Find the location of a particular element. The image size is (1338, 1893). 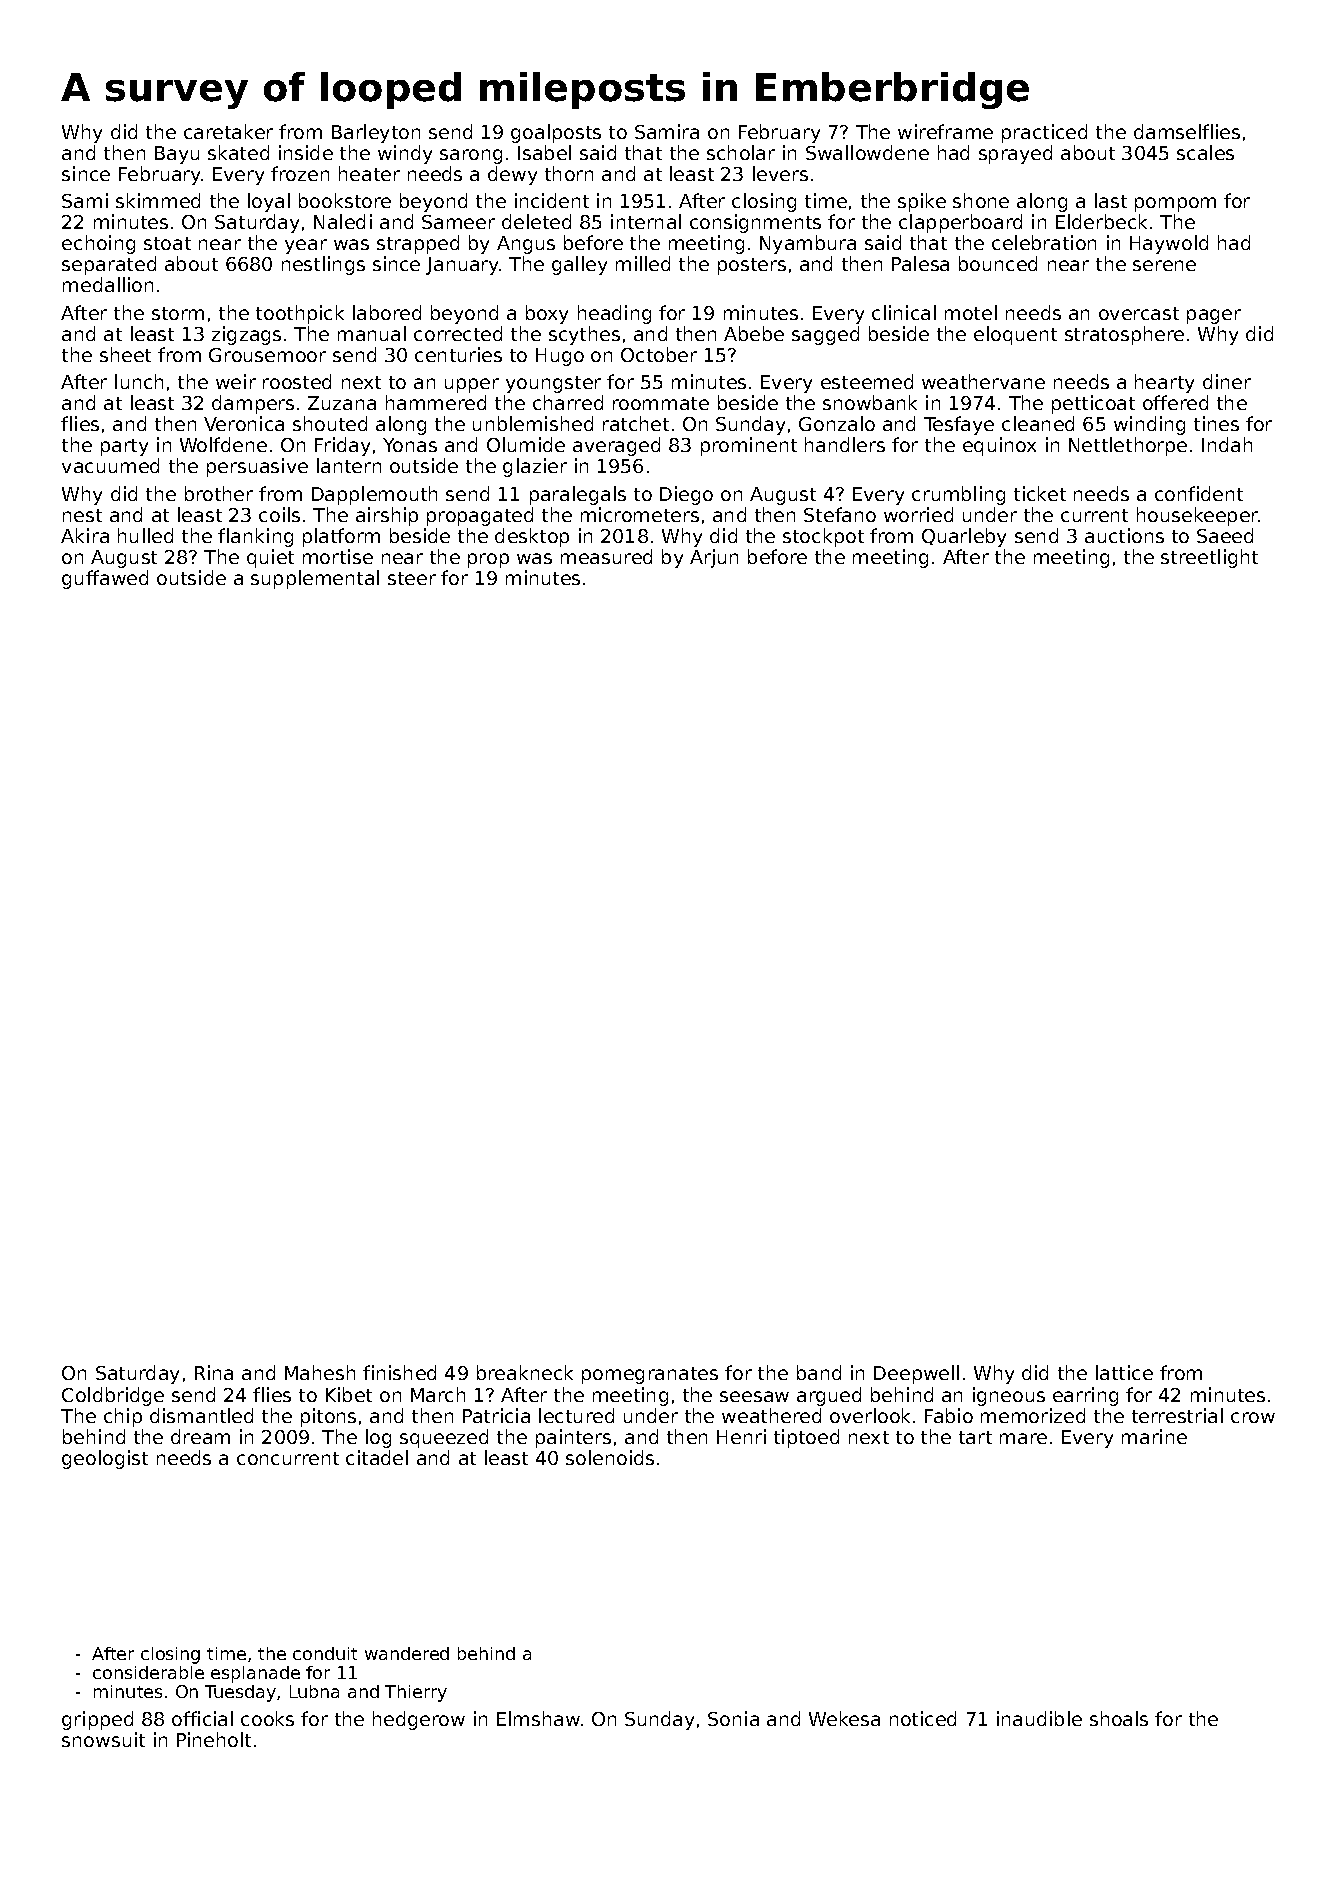

measured is located at coordinates (606, 556).
